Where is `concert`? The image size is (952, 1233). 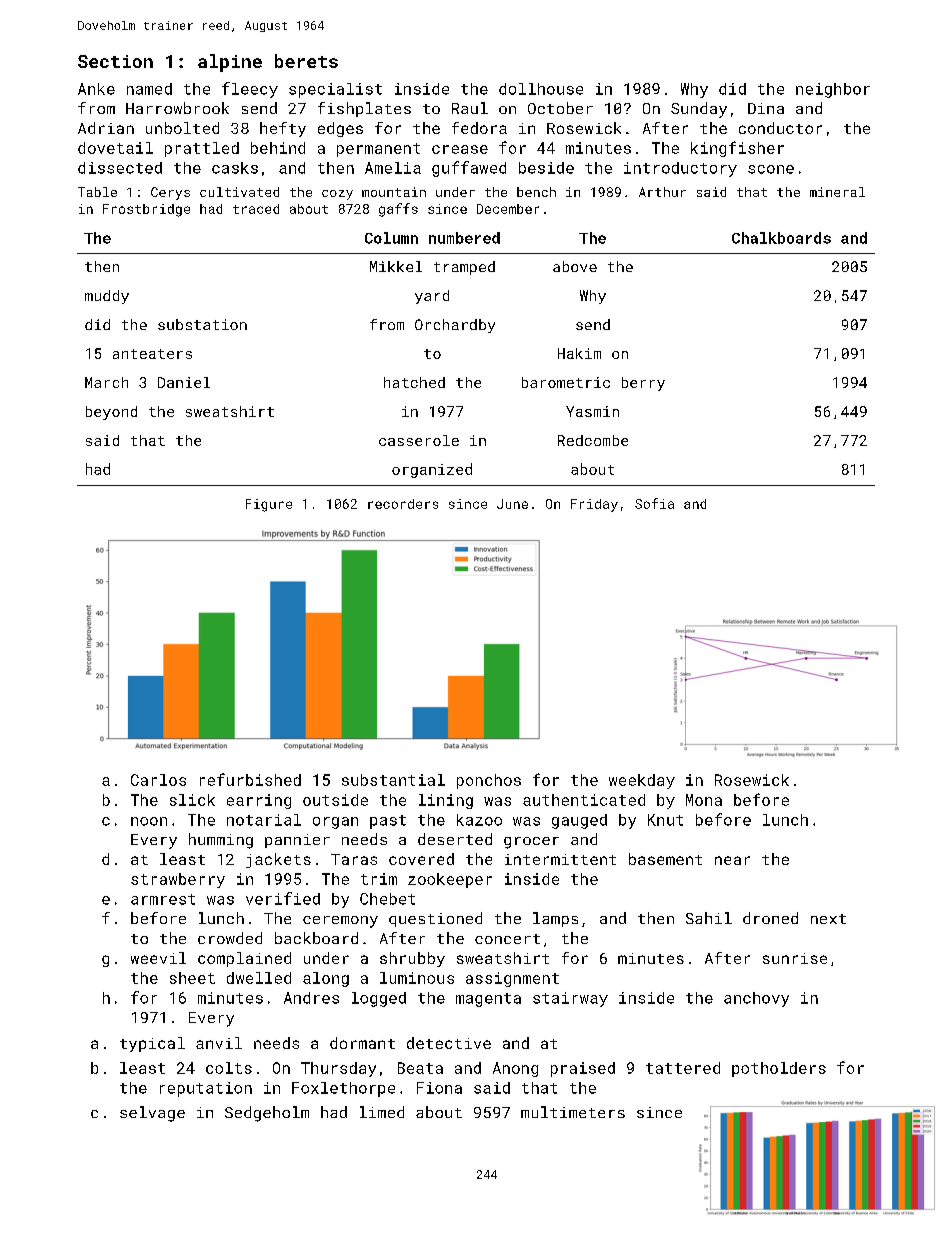 concert is located at coordinates (507, 939).
